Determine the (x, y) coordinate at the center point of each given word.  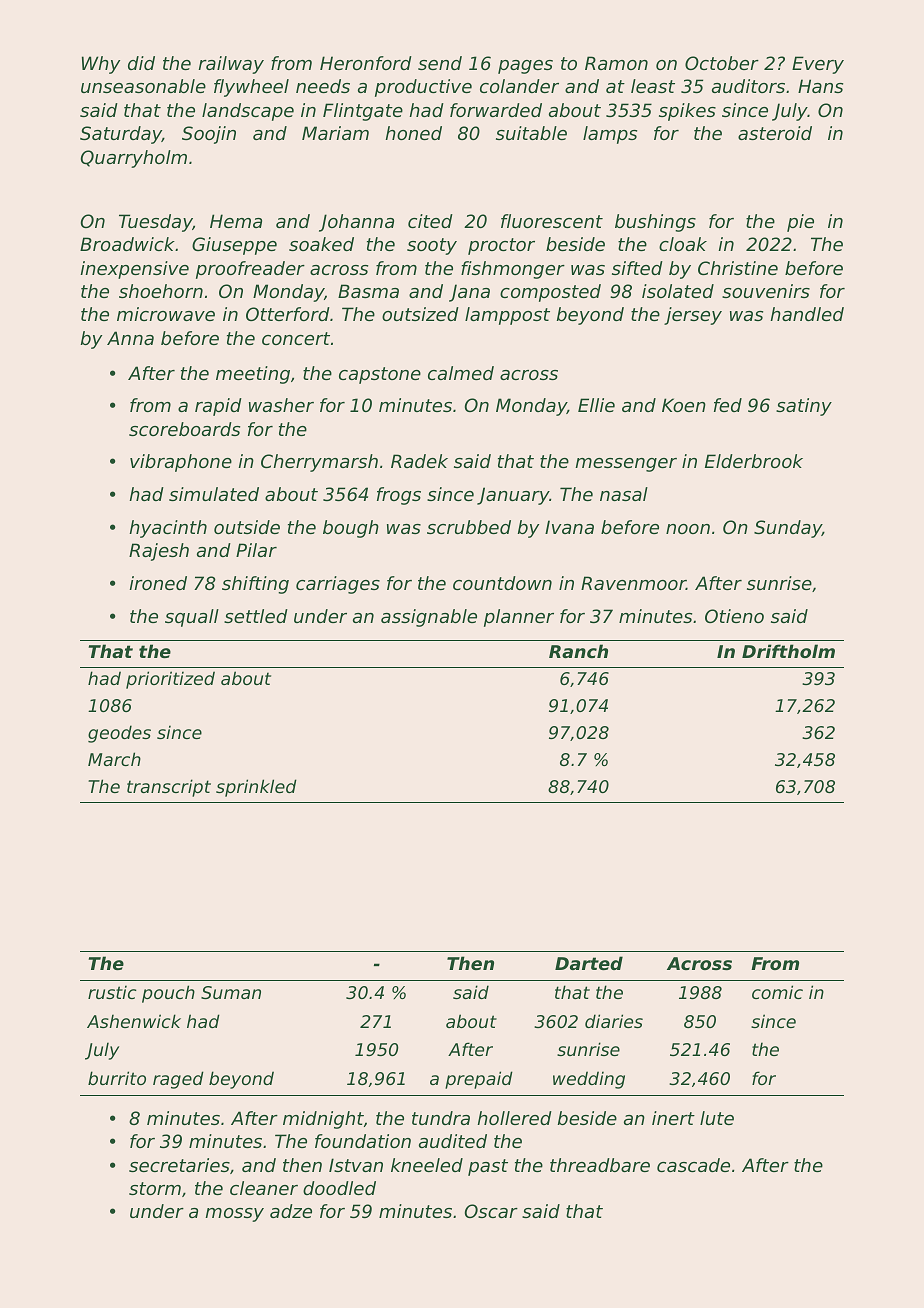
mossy (234, 1215)
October (722, 63)
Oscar (491, 1211)
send (440, 63)
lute (717, 1118)
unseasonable (143, 86)
